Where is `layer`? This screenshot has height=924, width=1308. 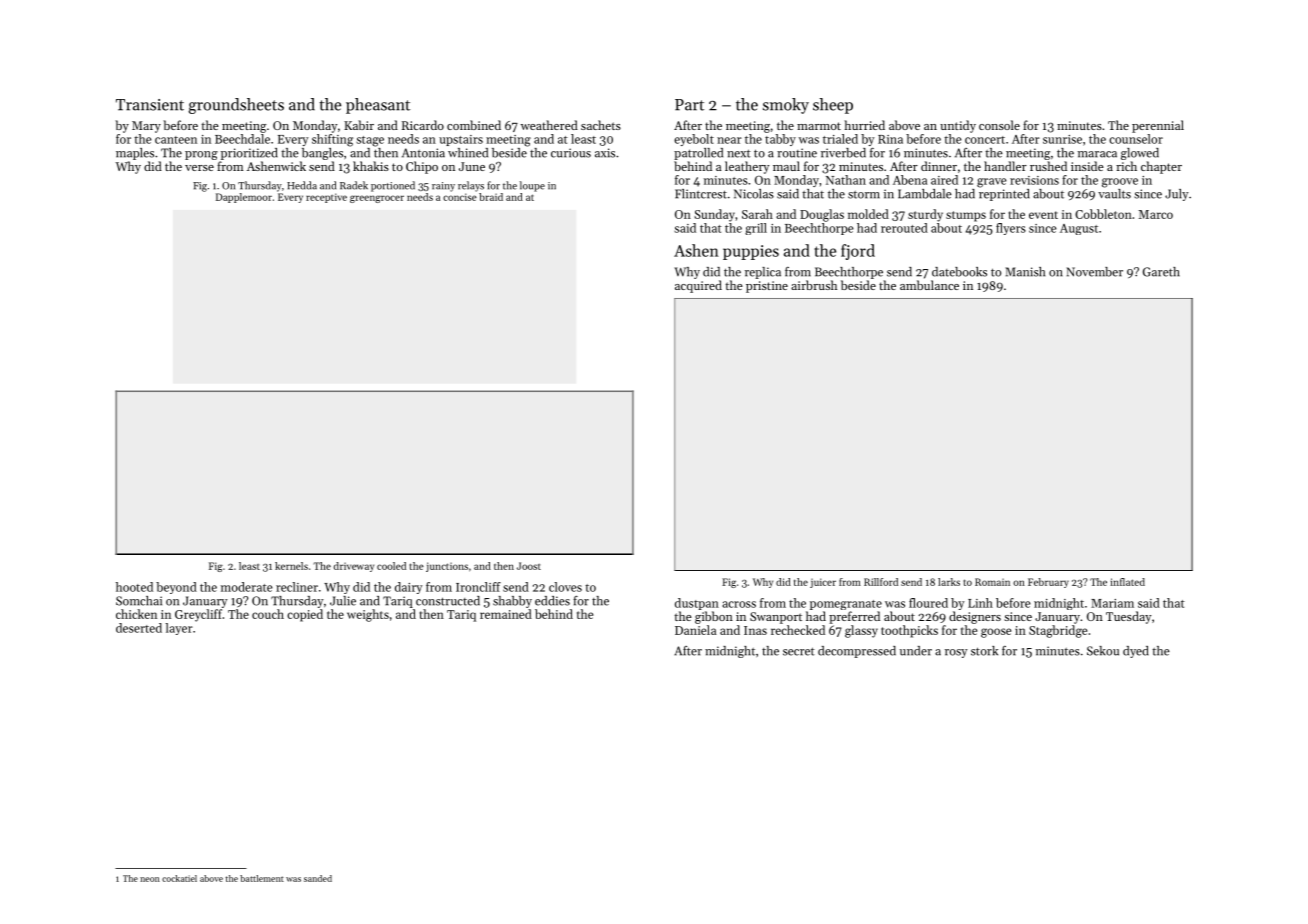
layer is located at coordinates (179, 629).
